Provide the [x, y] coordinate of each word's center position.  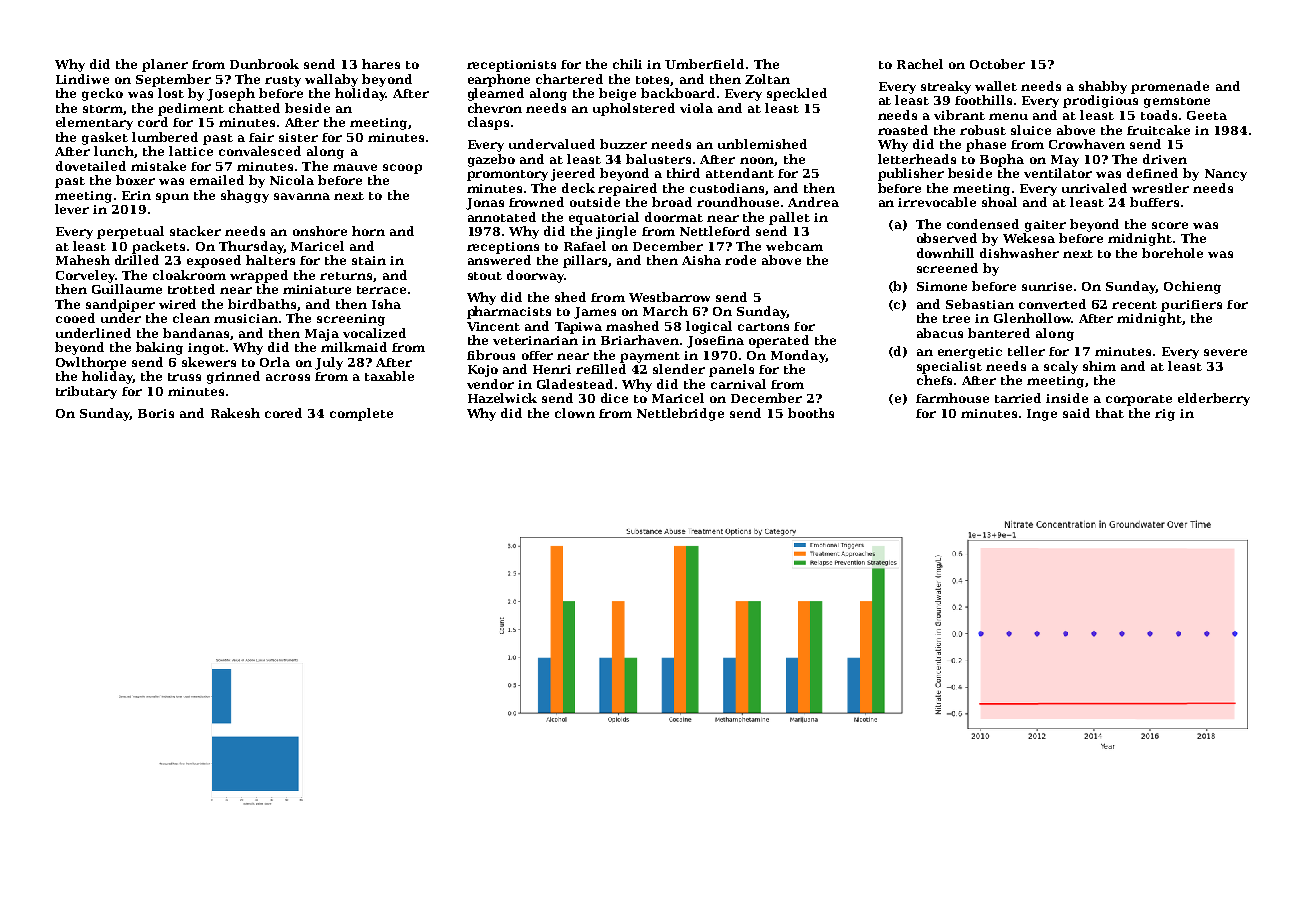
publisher [911, 174]
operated [779, 341]
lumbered [165, 137]
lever [72, 209]
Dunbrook [264, 64]
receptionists [511, 66]
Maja [322, 335]
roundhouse [738, 202]
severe [1225, 352]
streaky [946, 87]
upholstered [634, 109]
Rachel [920, 64]
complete [361, 414]
